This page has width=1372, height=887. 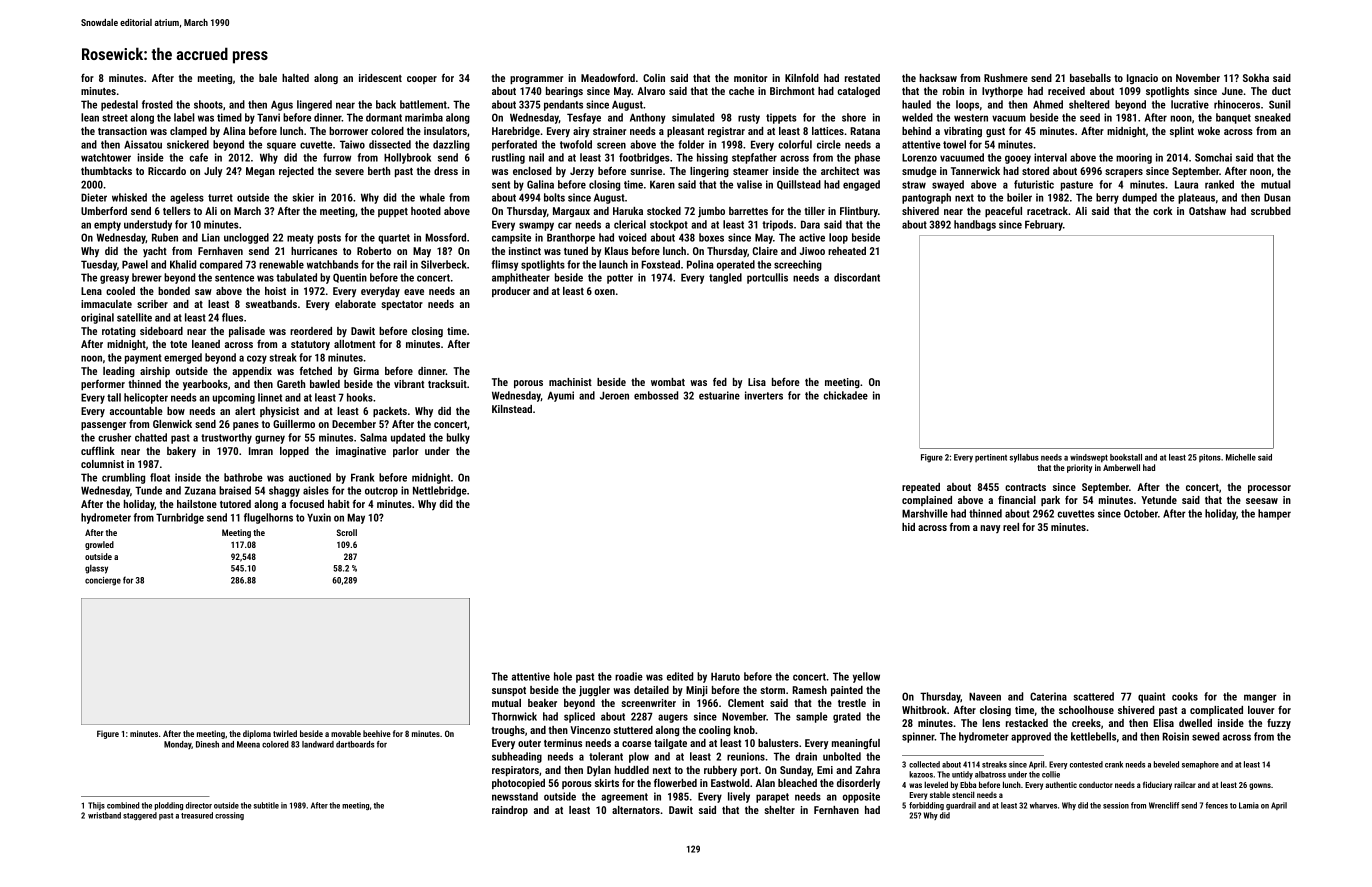 What do you see at coordinates (606, 756) in the page?
I see `tolerant` at bounding box center [606, 756].
